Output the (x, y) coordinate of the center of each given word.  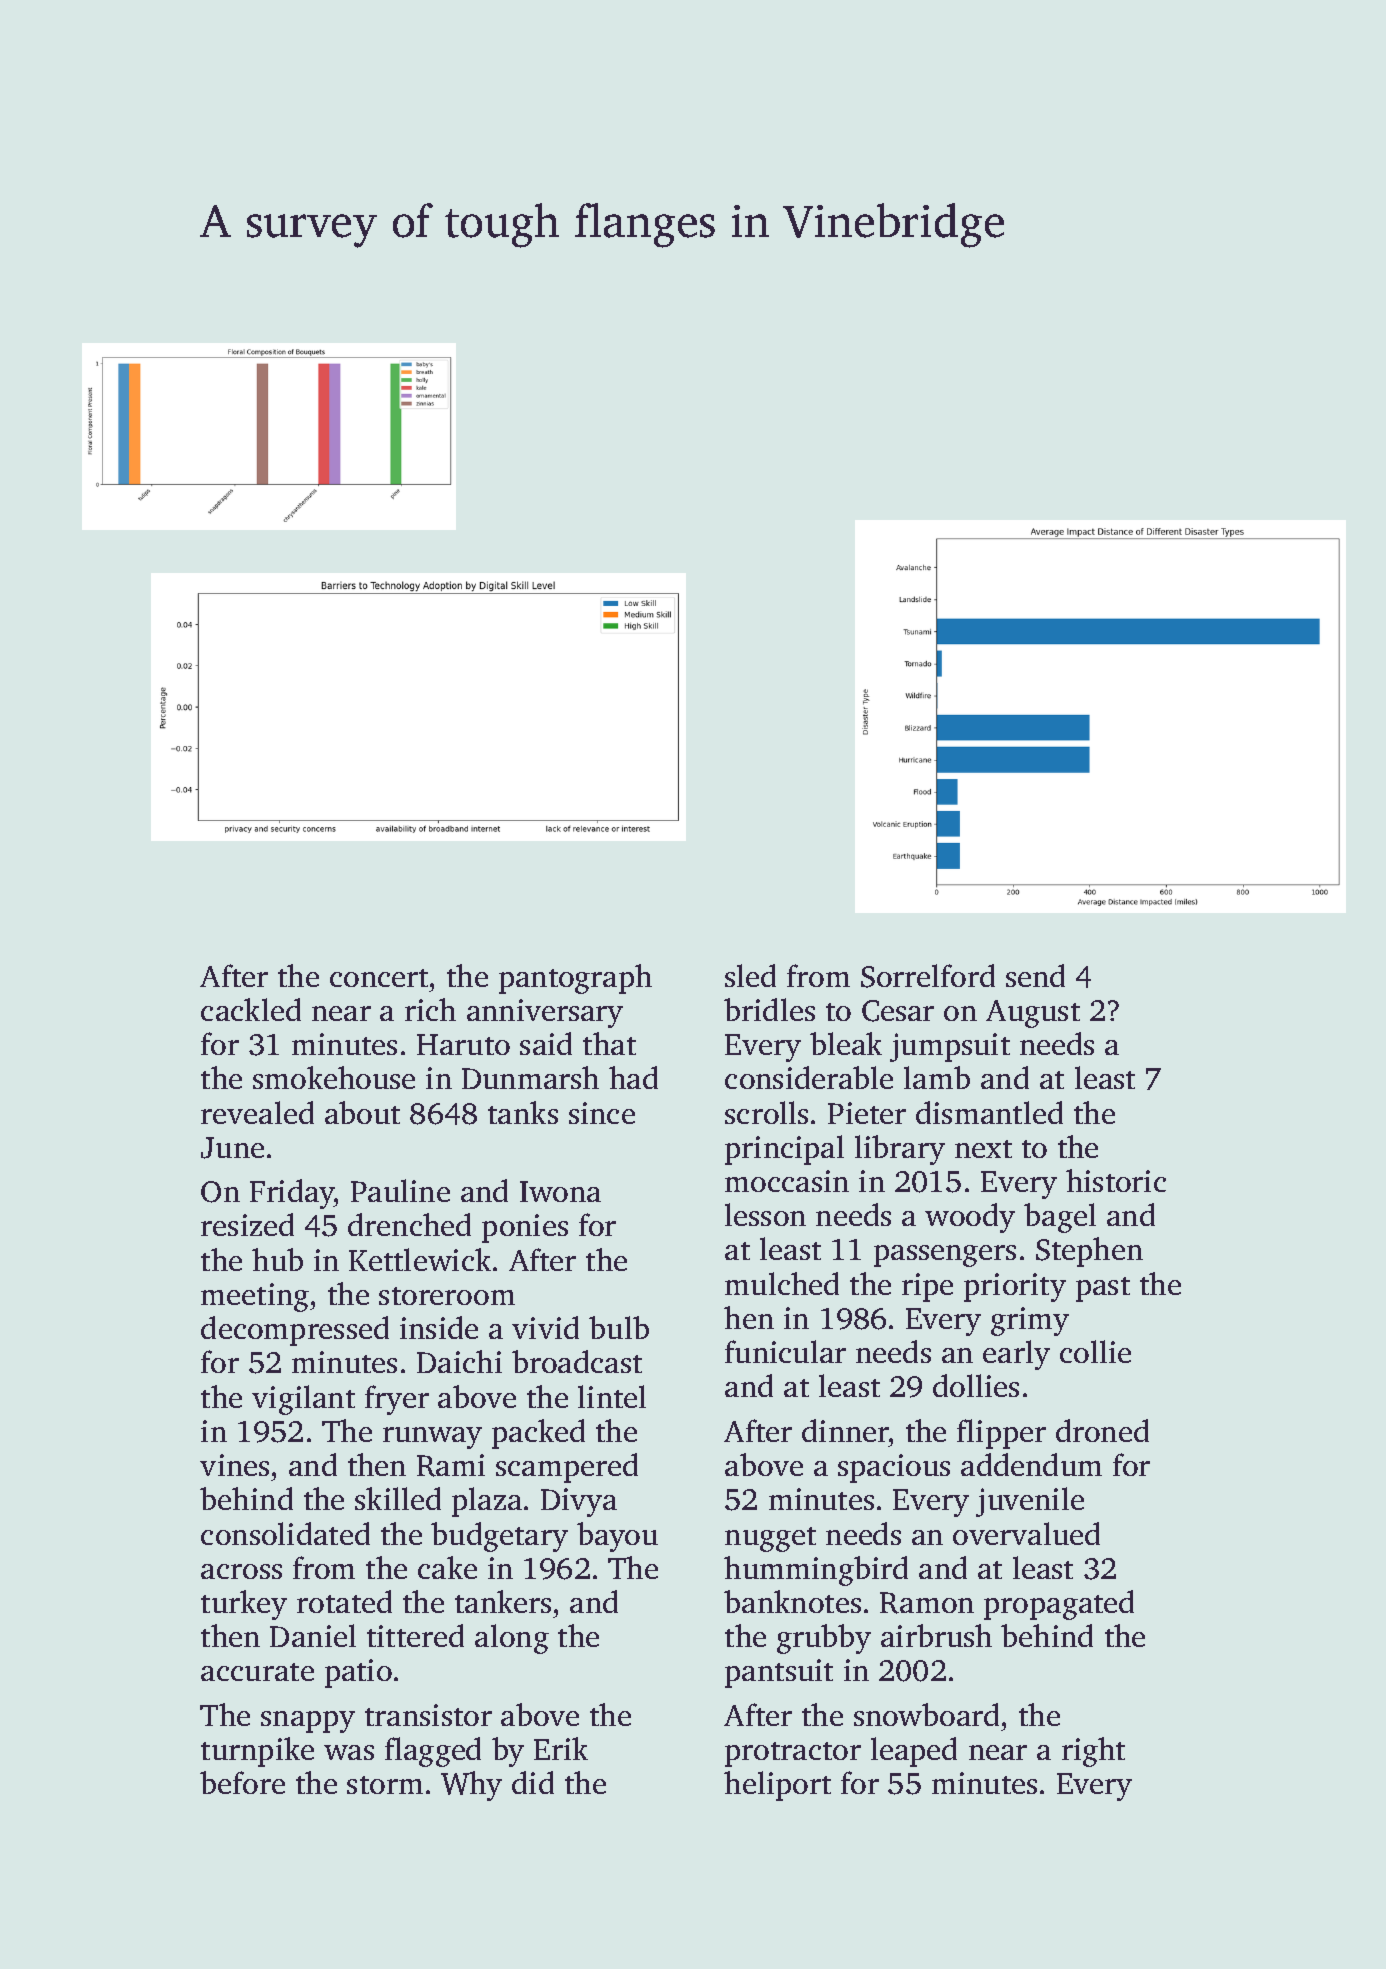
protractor (793, 1754)
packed (538, 1434)
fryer (397, 1400)
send (1035, 975)
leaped (914, 1752)
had (633, 1077)
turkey (244, 1605)
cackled (251, 1009)
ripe (927, 1287)
